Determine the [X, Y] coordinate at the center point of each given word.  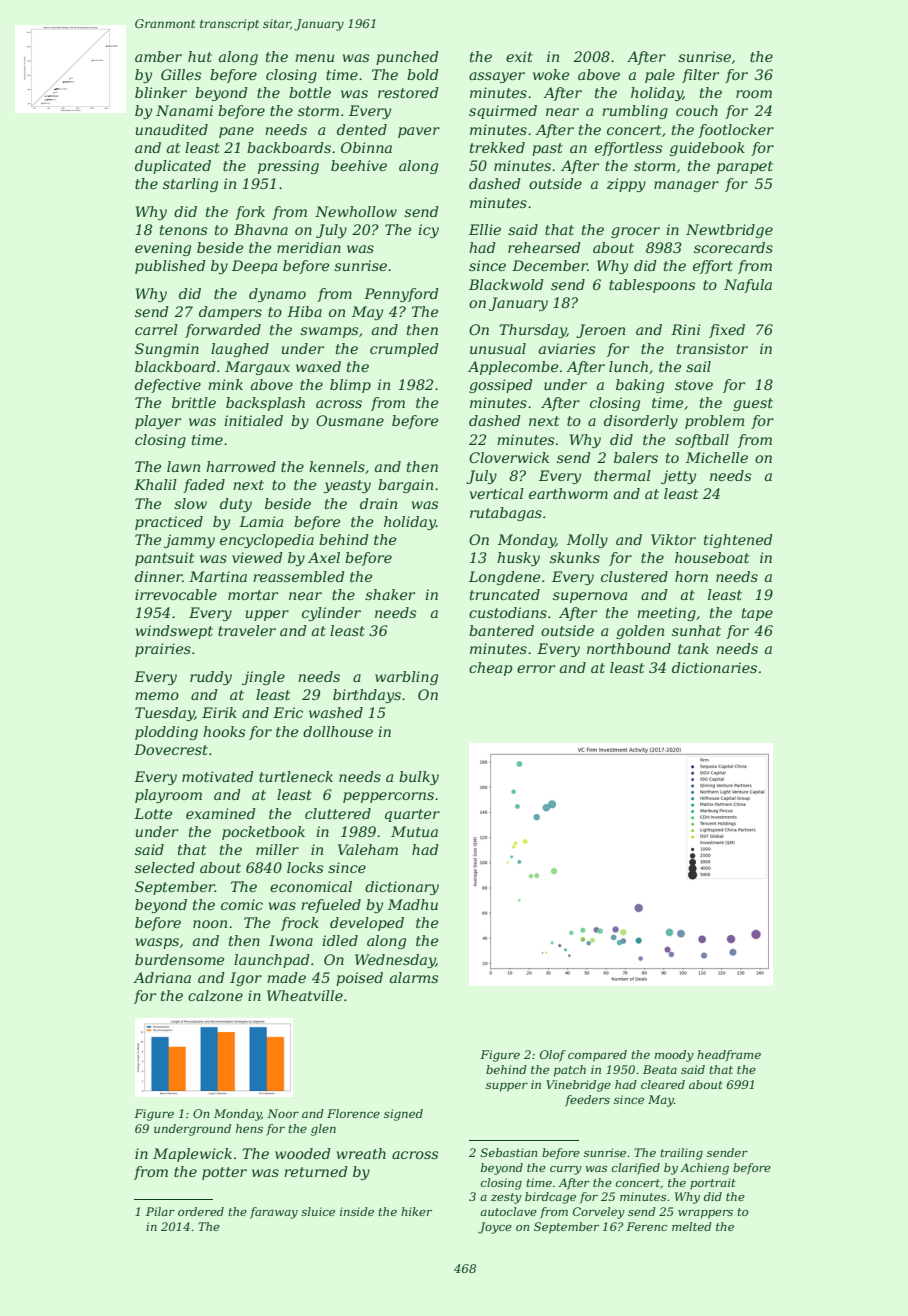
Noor [283, 1113]
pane [236, 132]
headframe [729, 1056]
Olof [553, 1056]
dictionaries [714, 667]
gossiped [501, 386]
